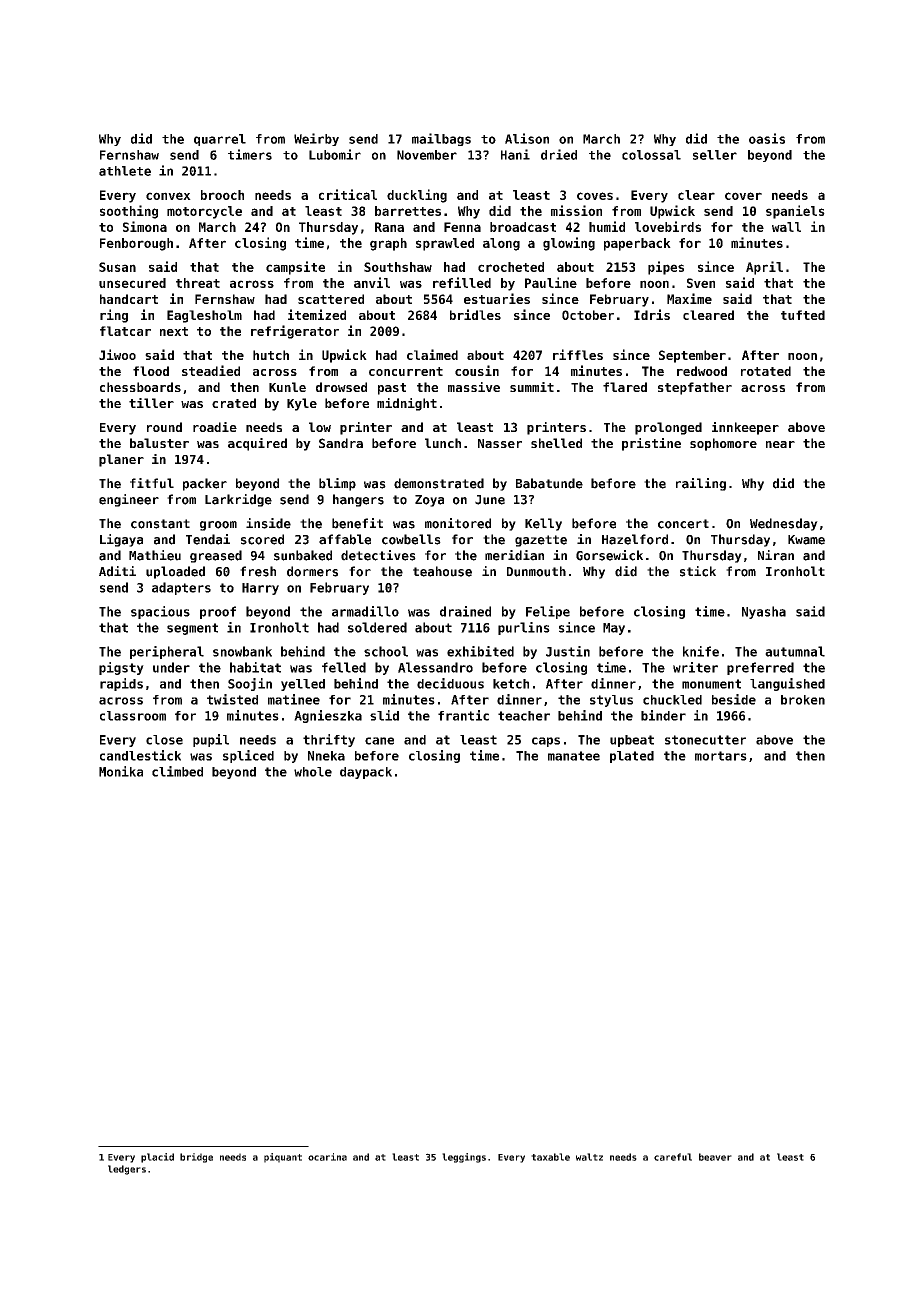  Describe the element at coordinates (766, 371) in the image. I see `rotated` at that location.
